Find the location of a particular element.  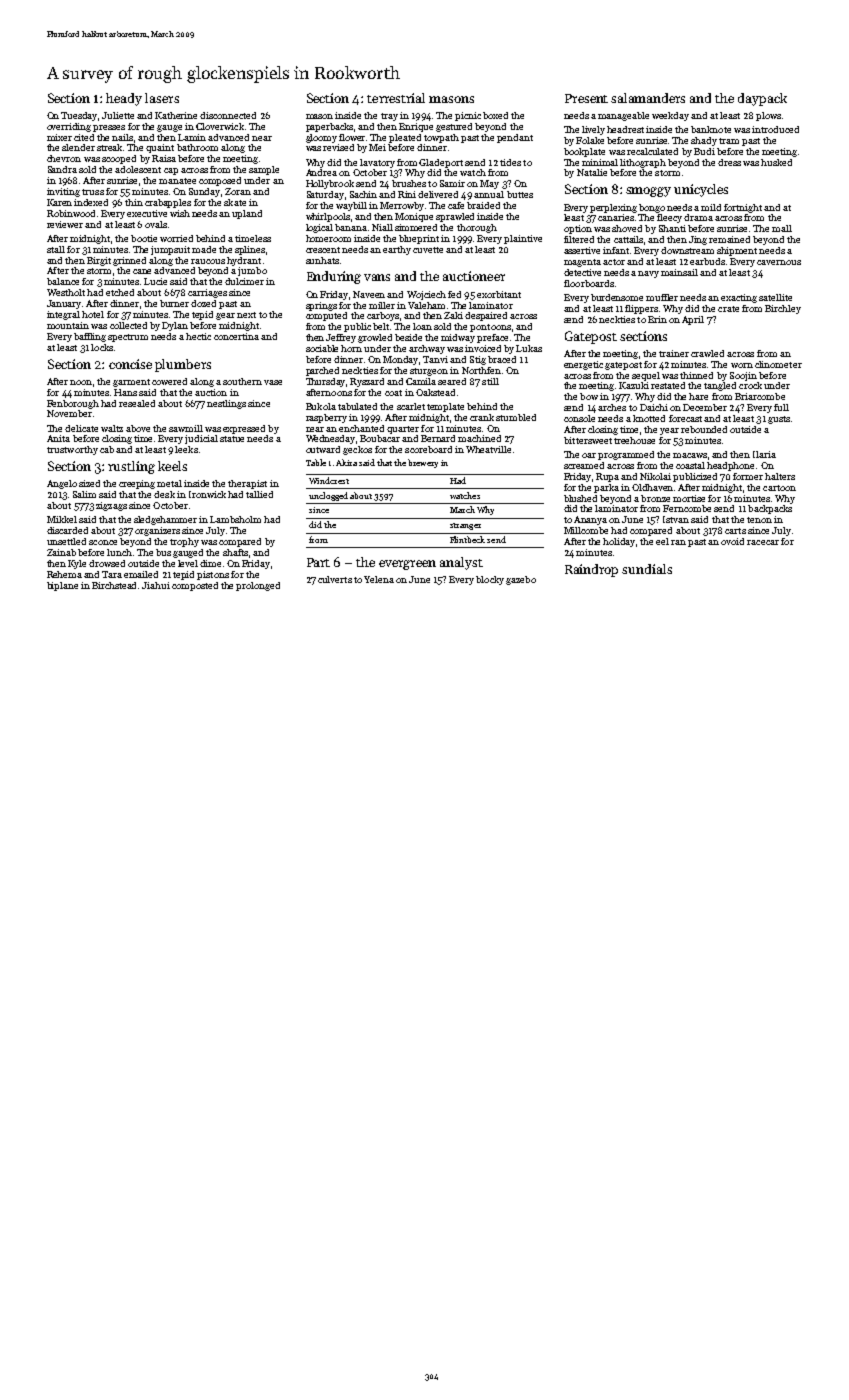

level is located at coordinates (188, 563).
